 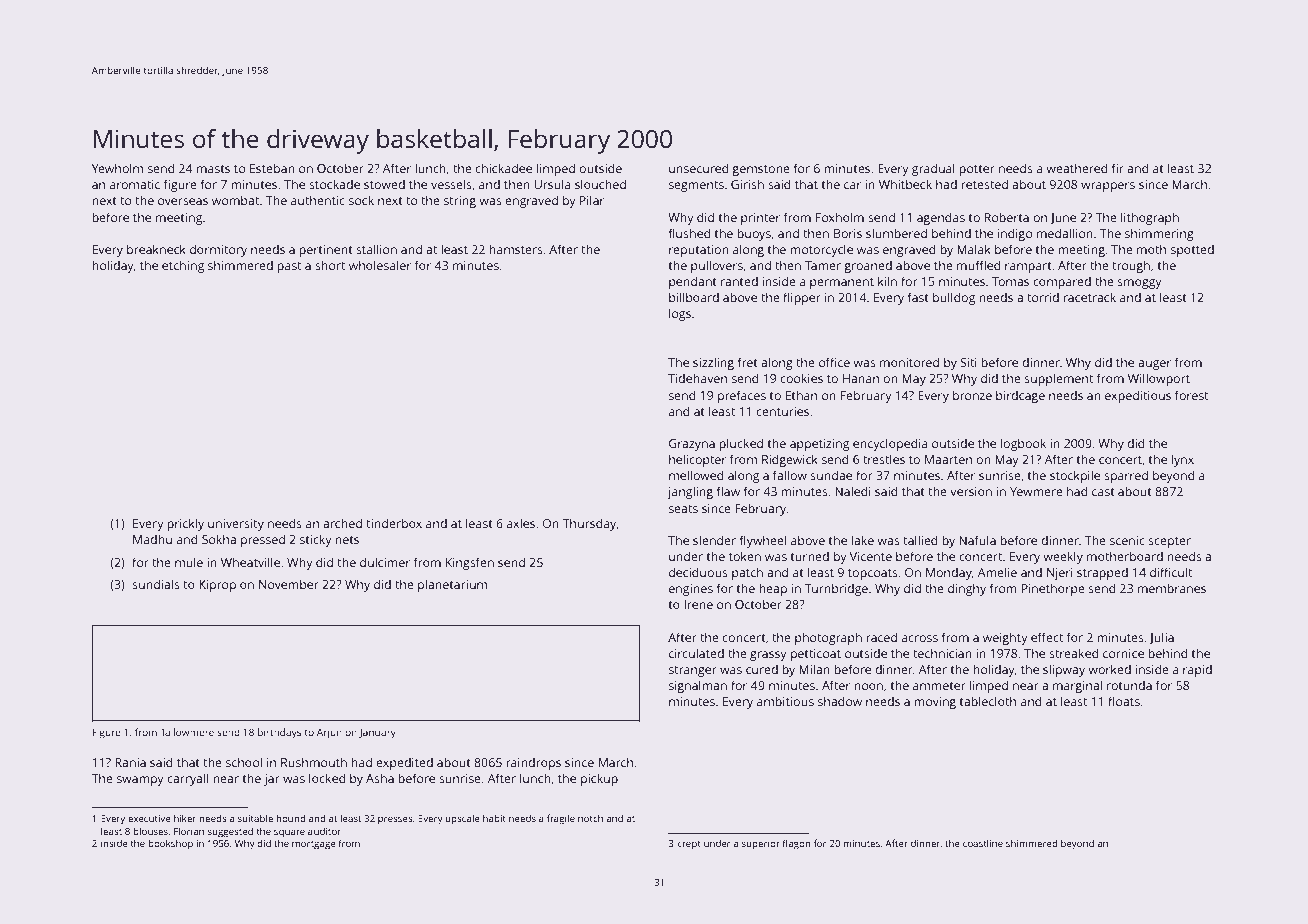 I want to click on etching, so click(x=183, y=266).
